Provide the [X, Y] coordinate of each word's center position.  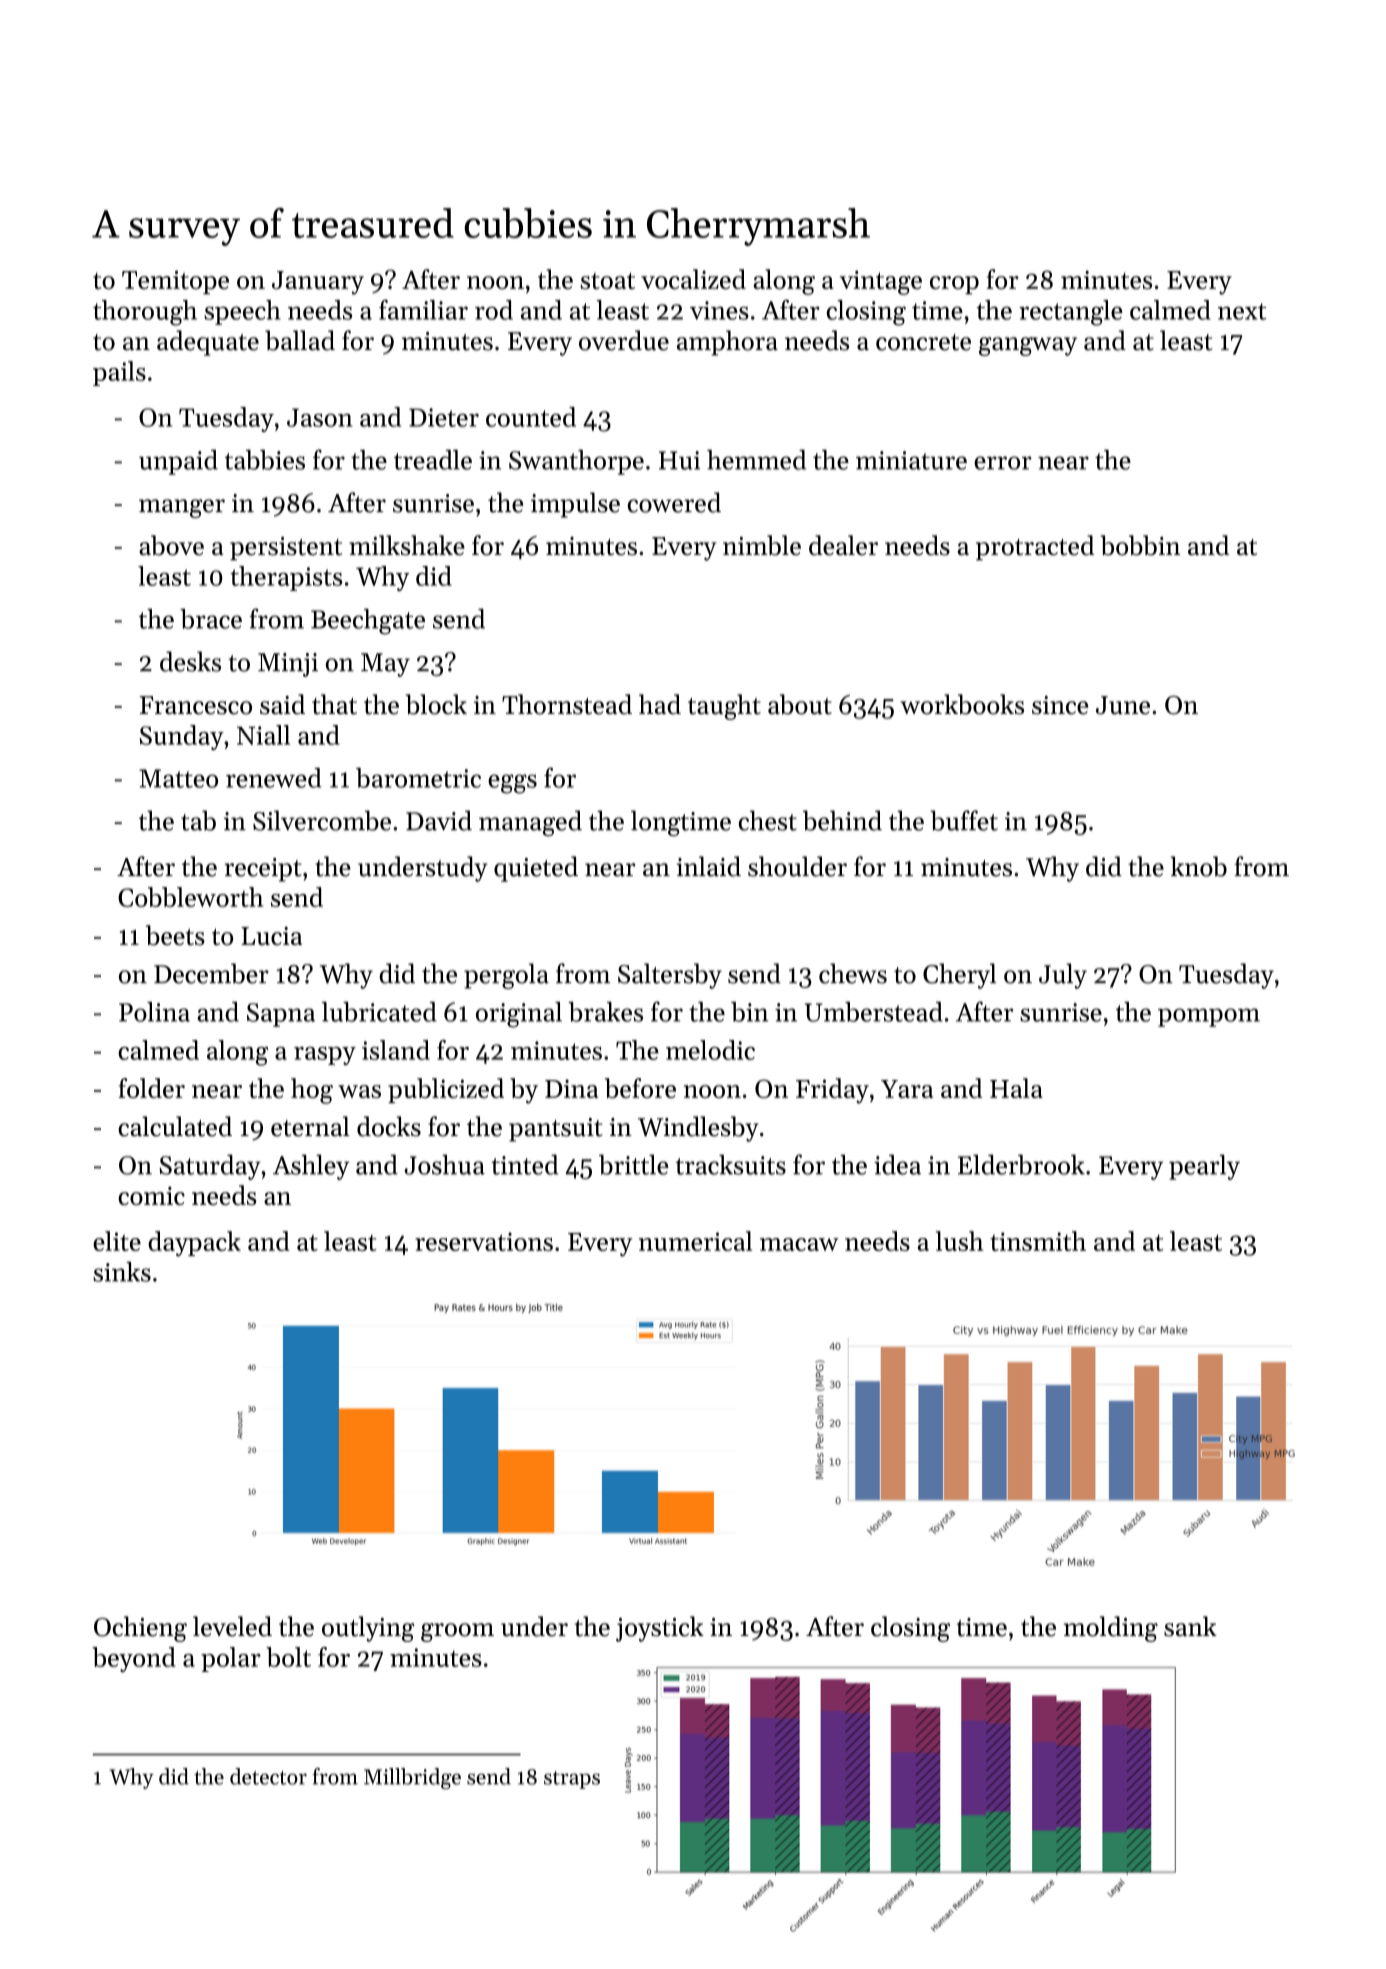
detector [268, 1776]
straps [572, 1780]
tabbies [265, 460]
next [1242, 311]
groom [457, 1632]
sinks [122, 1272]
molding [1111, 1629]
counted [531, 417]
